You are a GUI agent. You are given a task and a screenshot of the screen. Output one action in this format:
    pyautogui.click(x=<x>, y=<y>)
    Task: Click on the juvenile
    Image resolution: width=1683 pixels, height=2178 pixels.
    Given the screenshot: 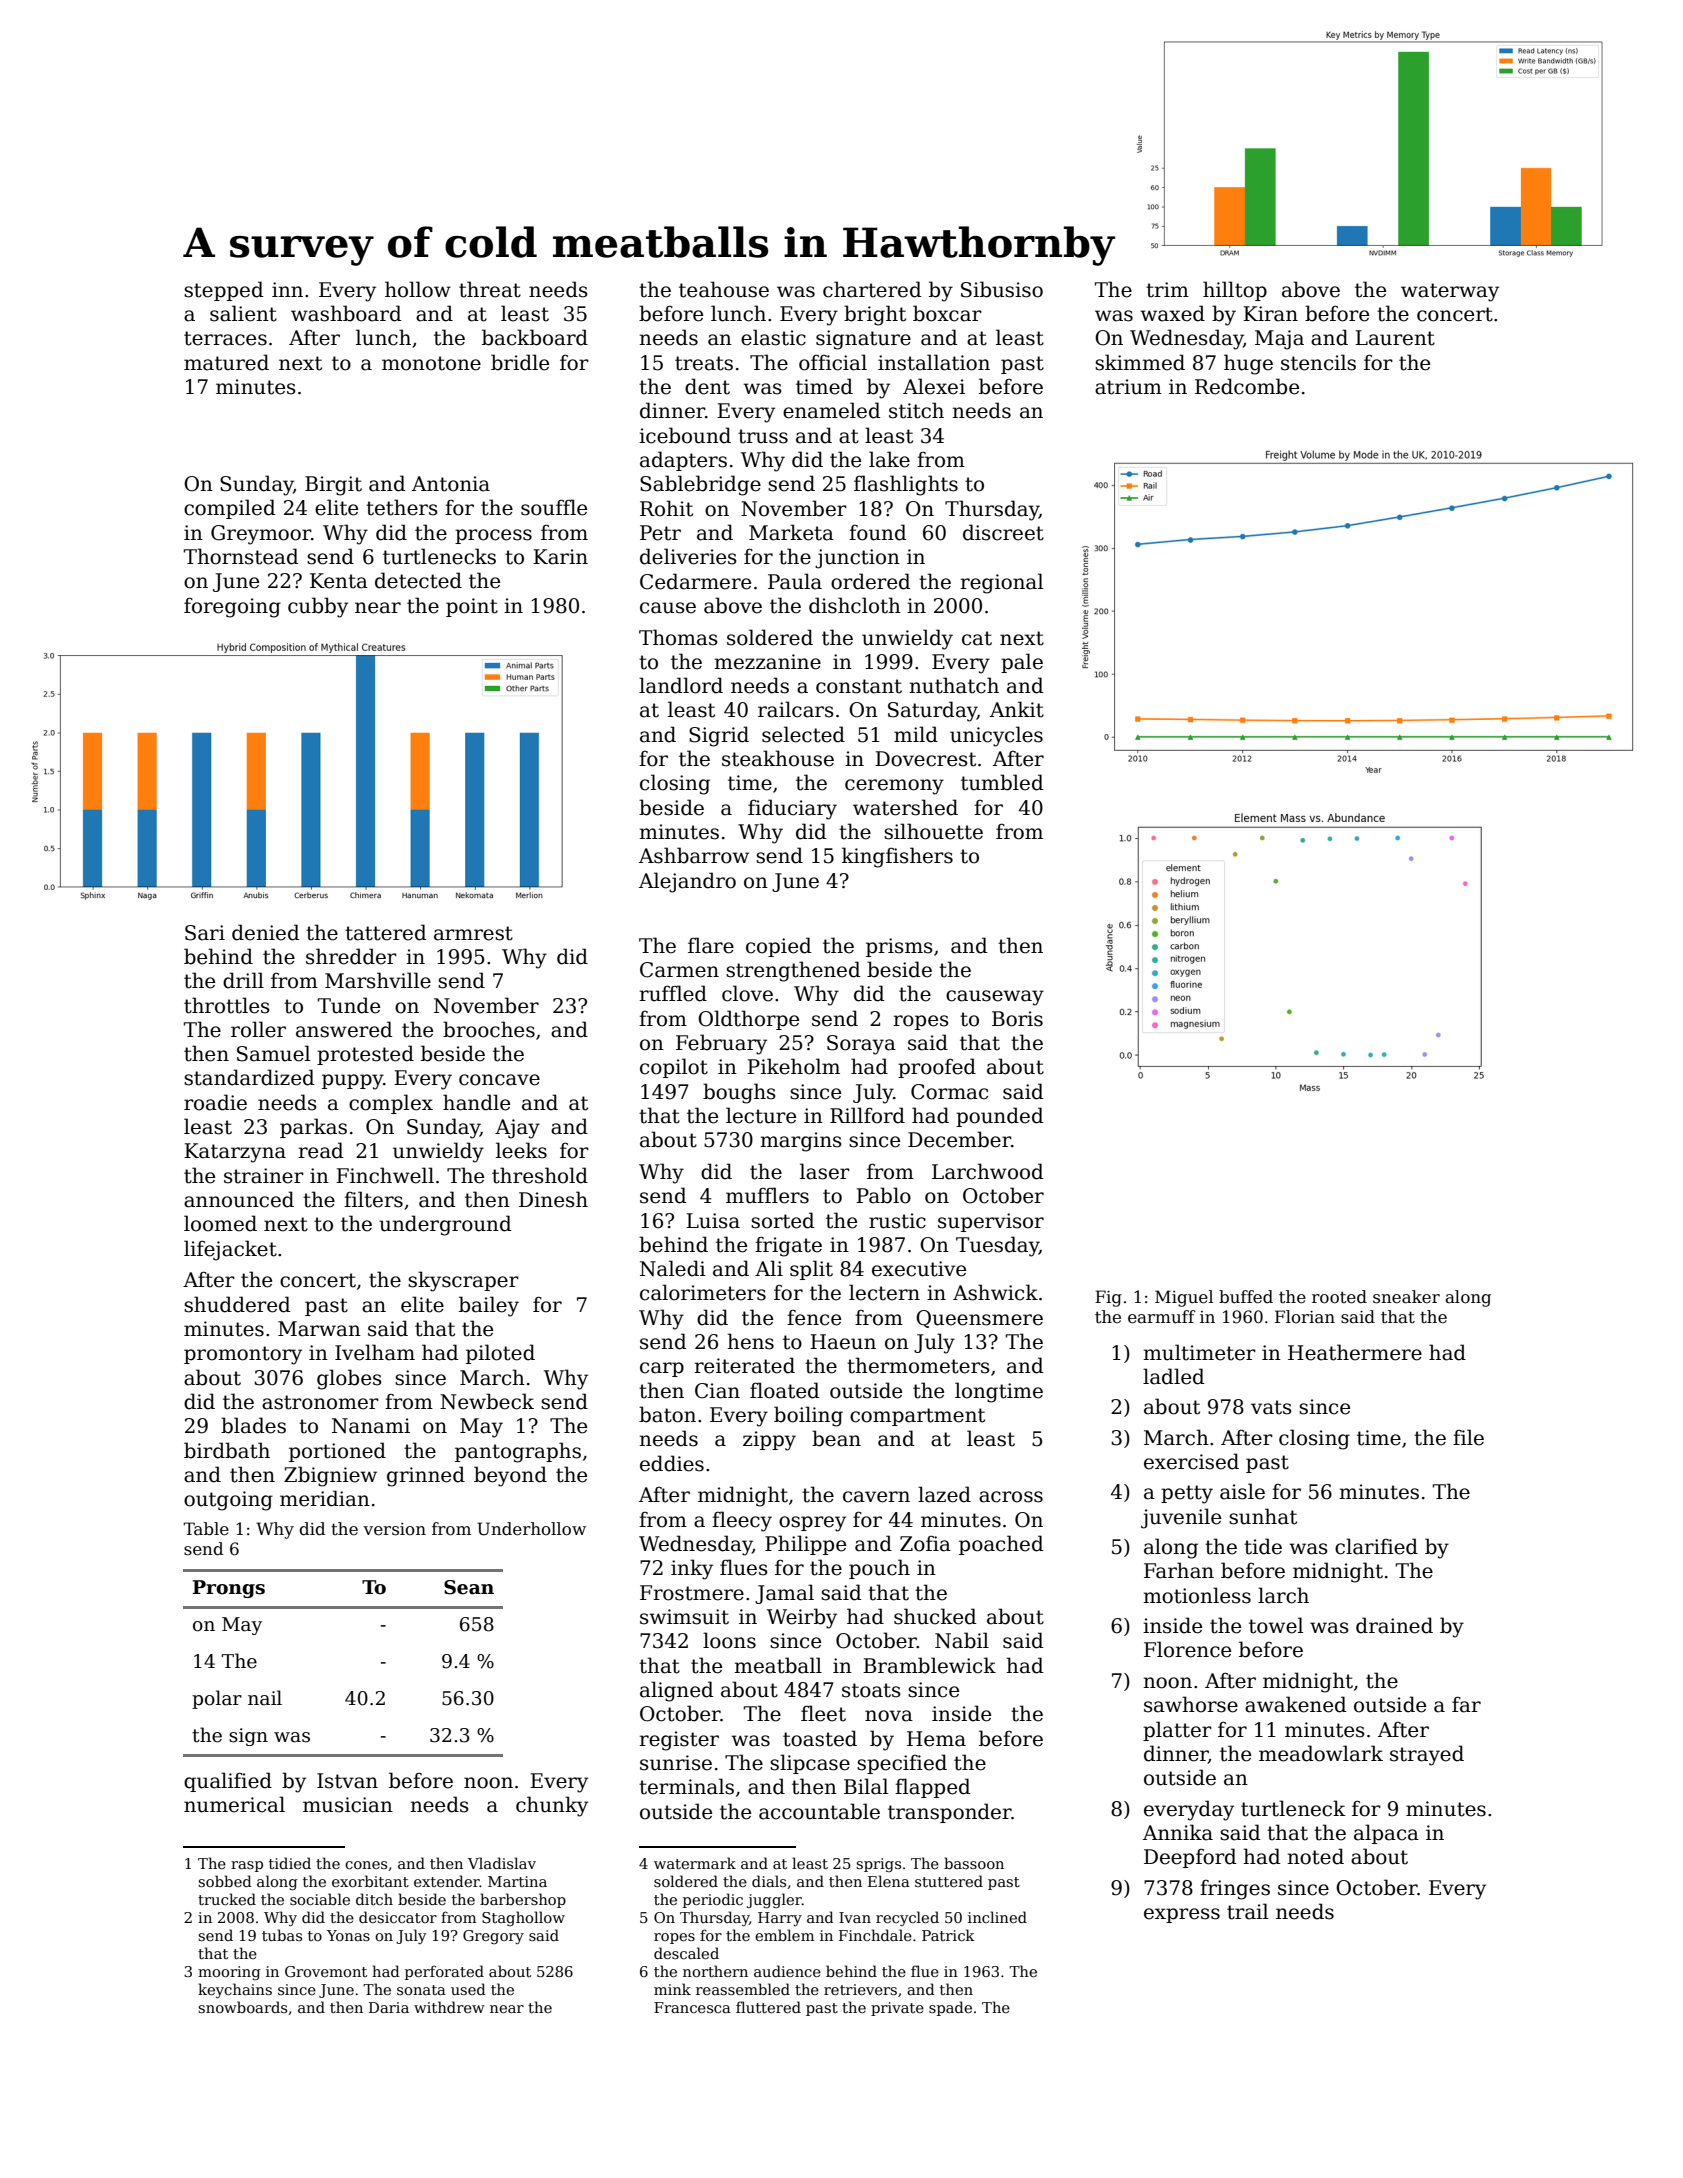 What is the action you would take?
    pyautogui.click(x=1181, y=1518)
